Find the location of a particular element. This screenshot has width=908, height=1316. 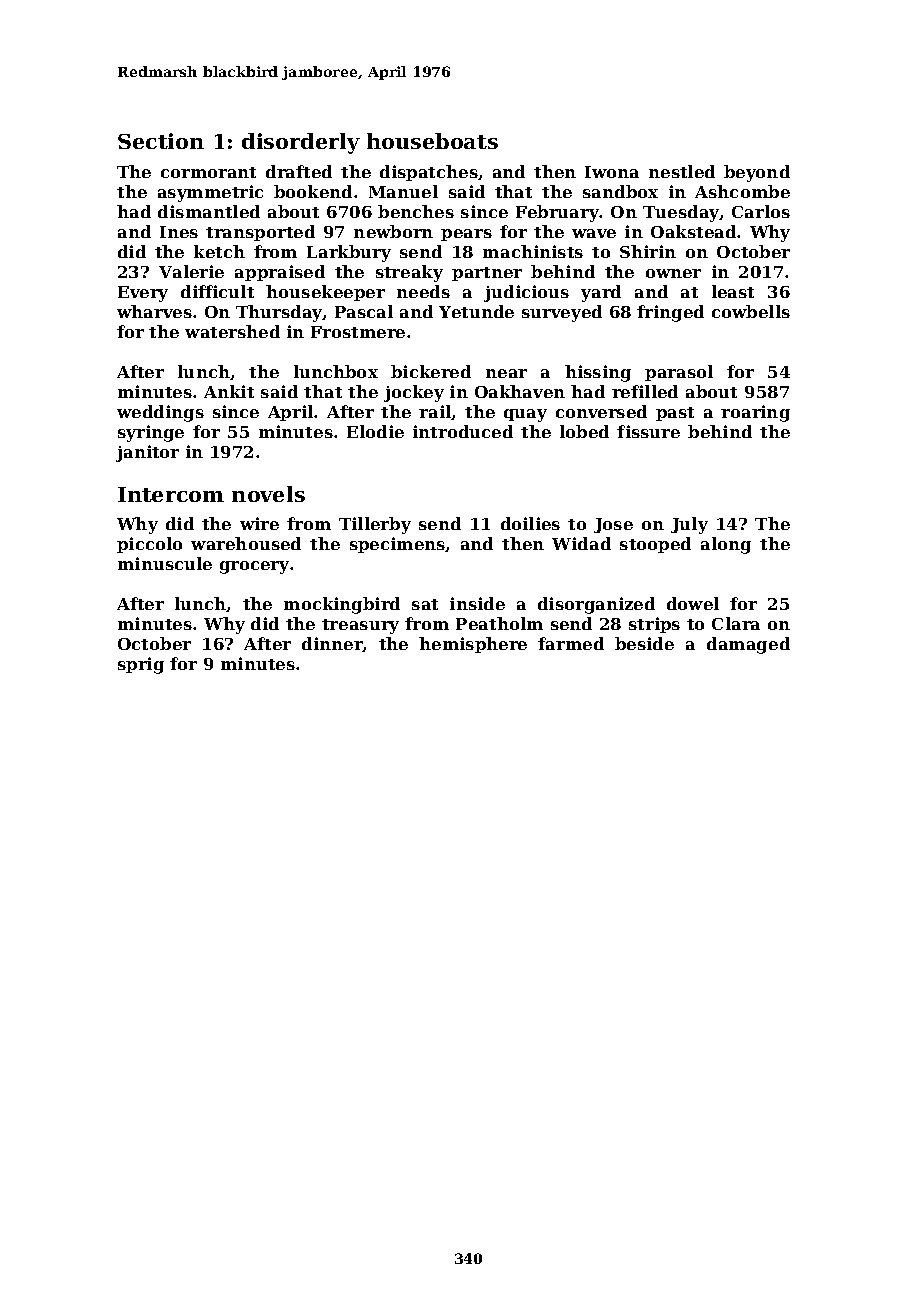

novels is located at coordinates (268, 494).
